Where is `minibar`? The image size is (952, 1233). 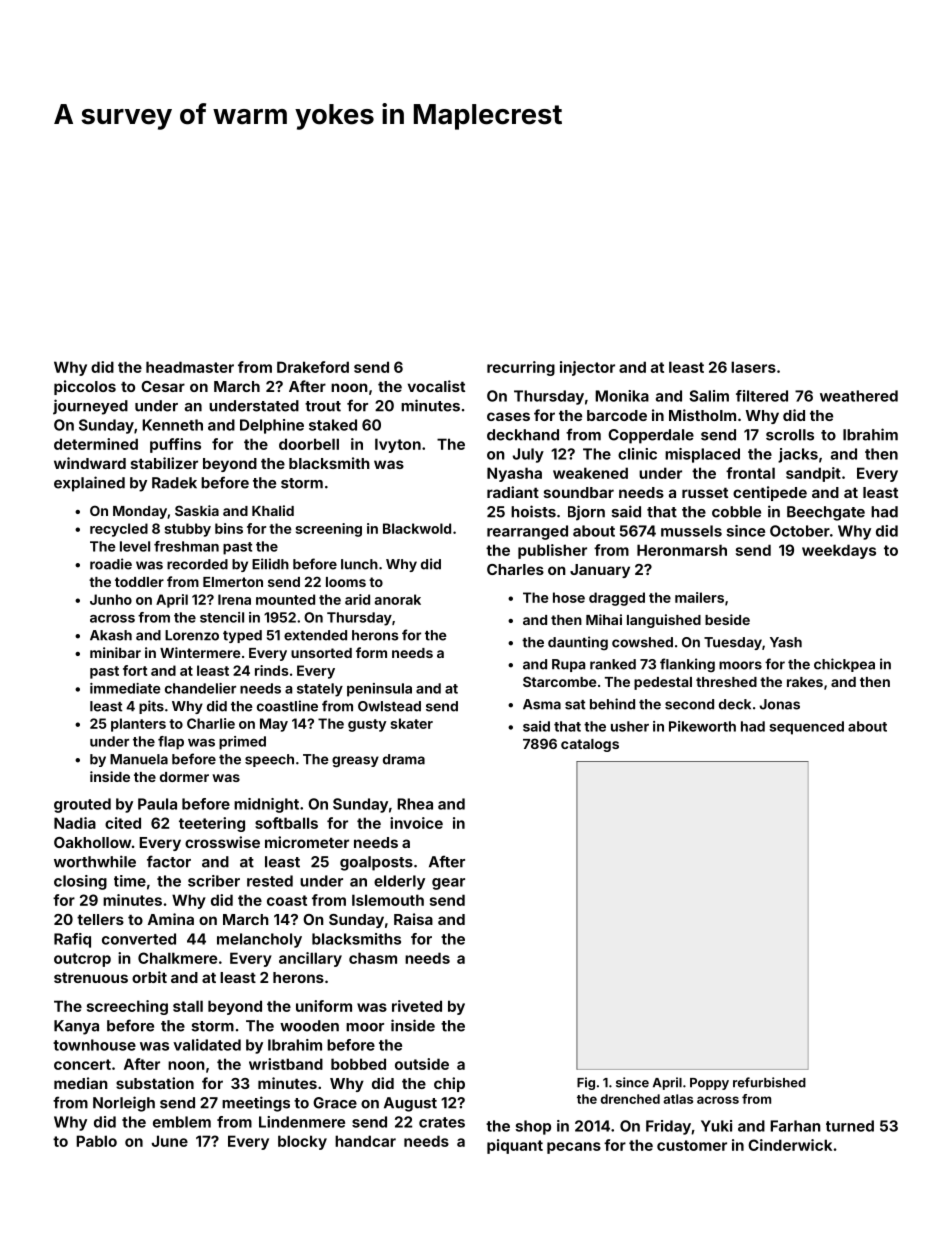 minibar is located at coordinates (115, 652).
